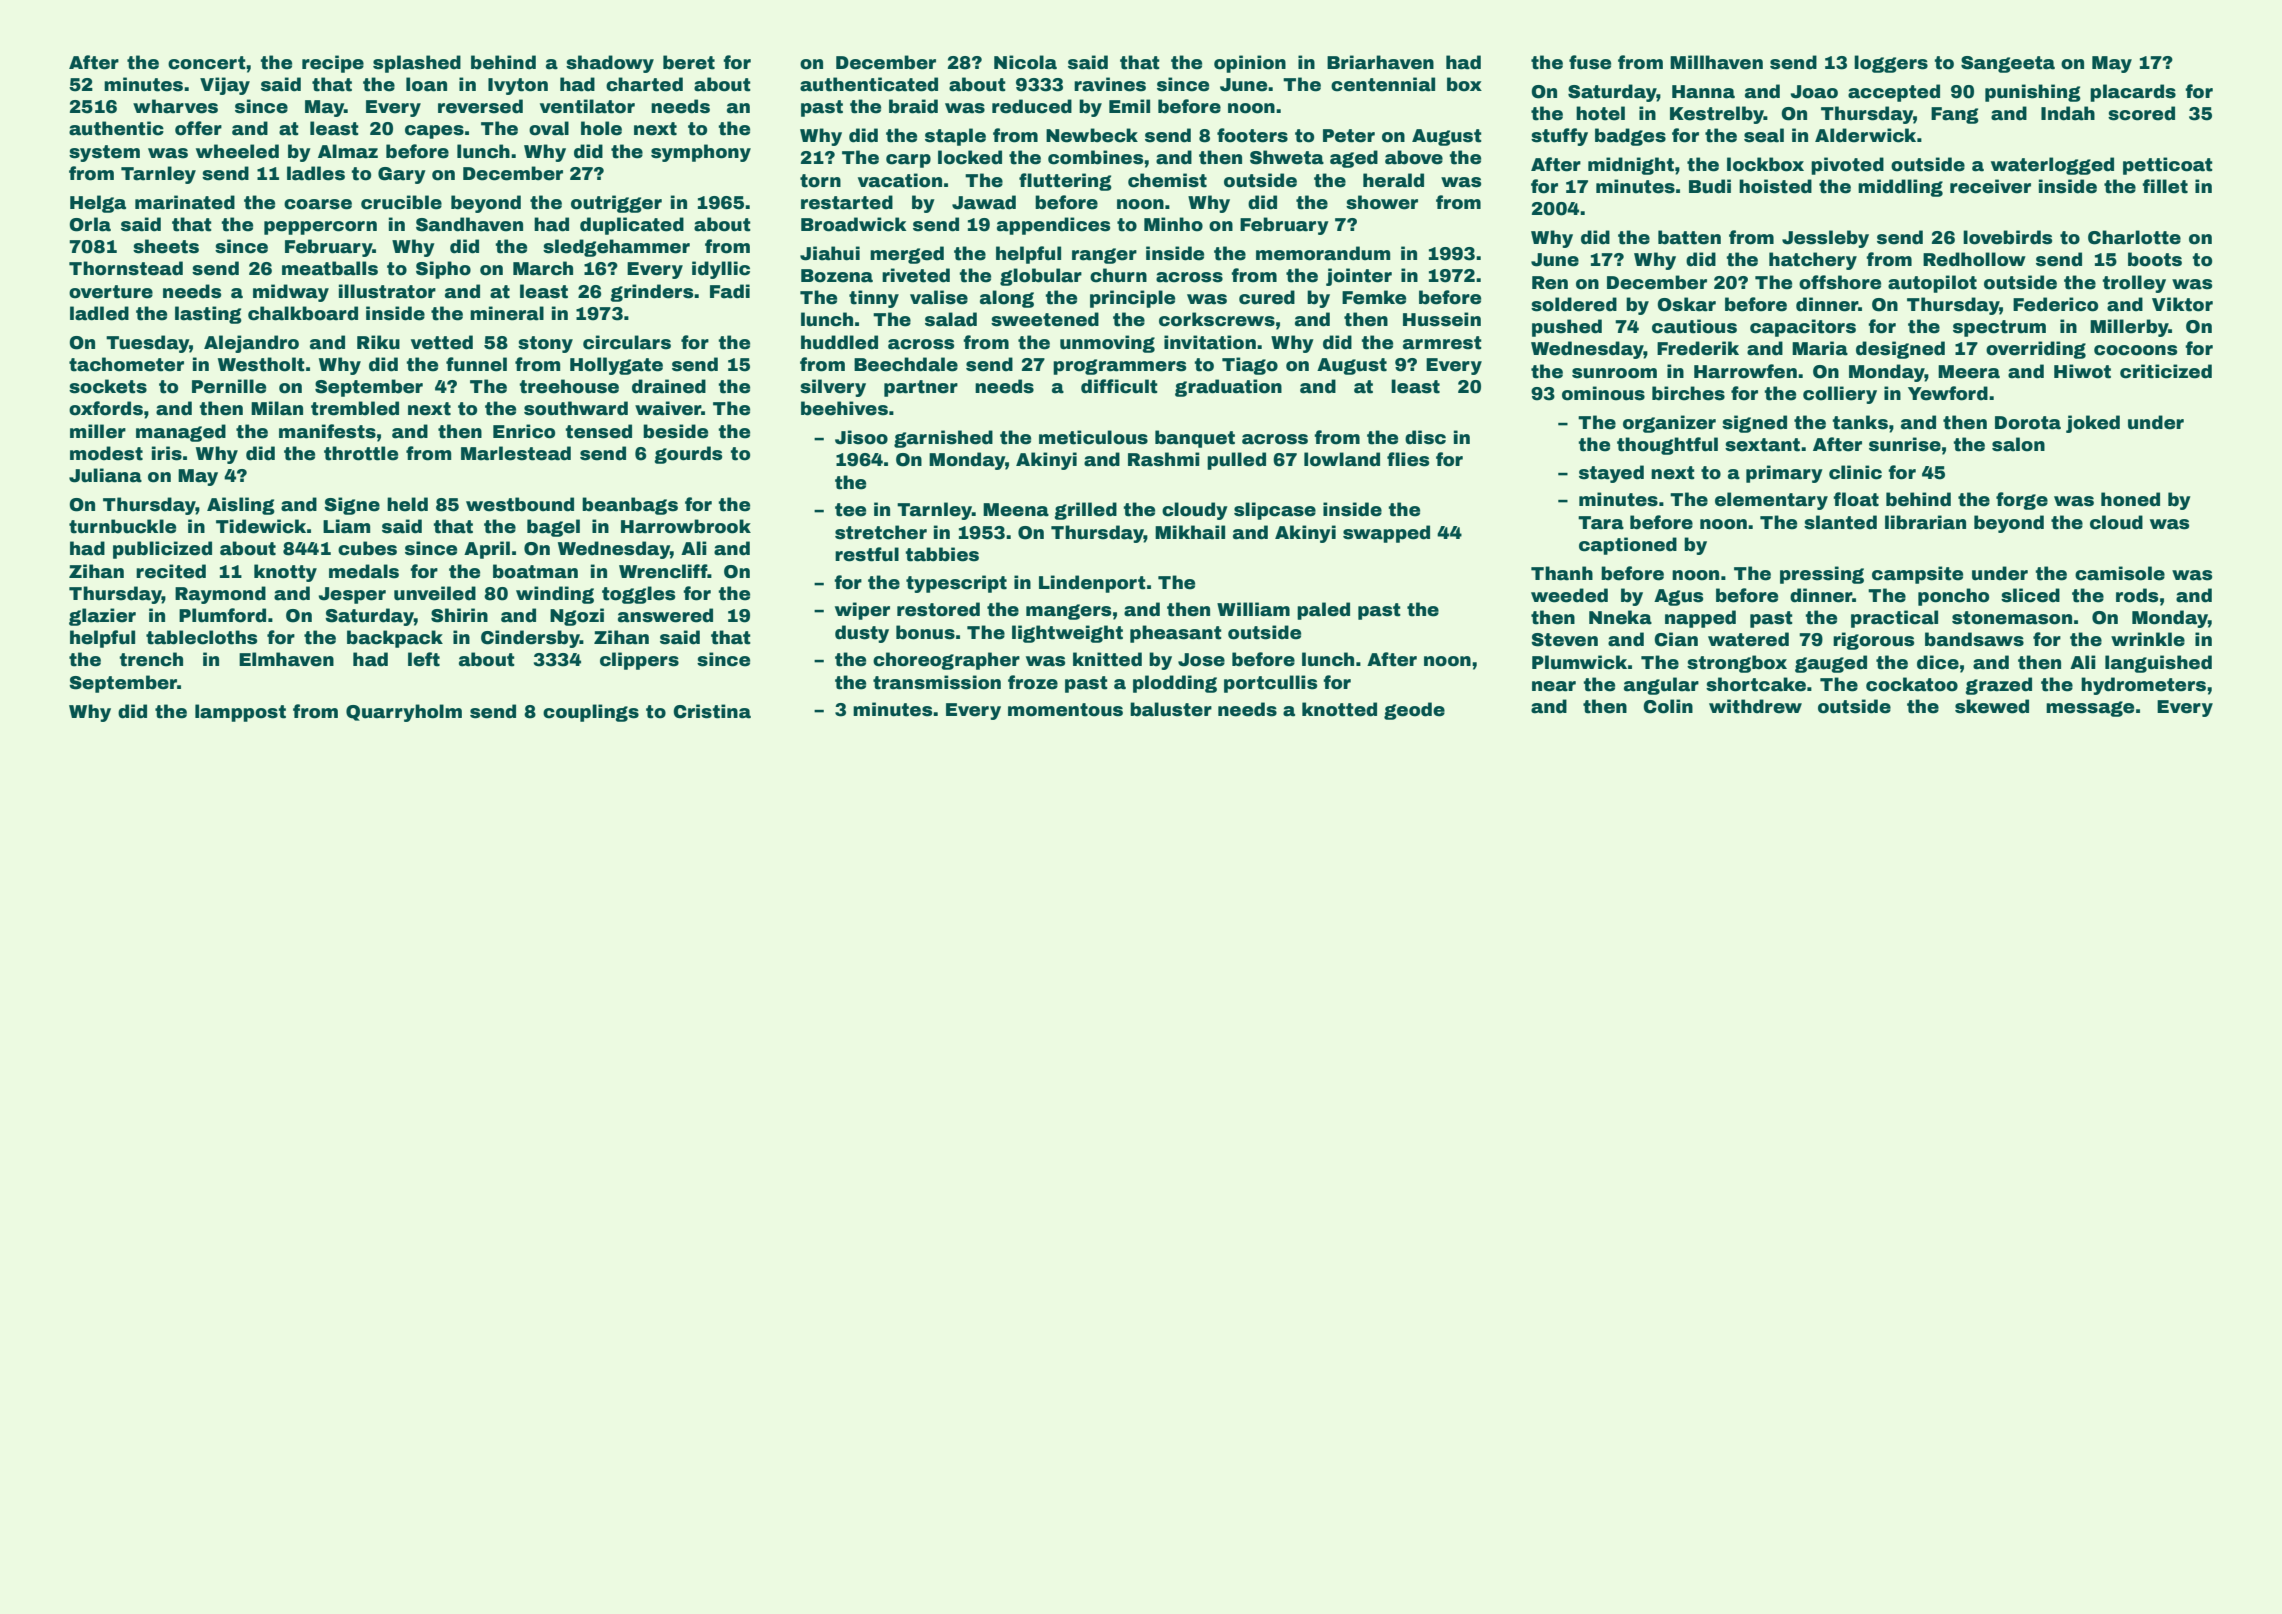 The height and width of the screenshot is (1614, 2282). I want to click on Orla, so click(90, 224).
